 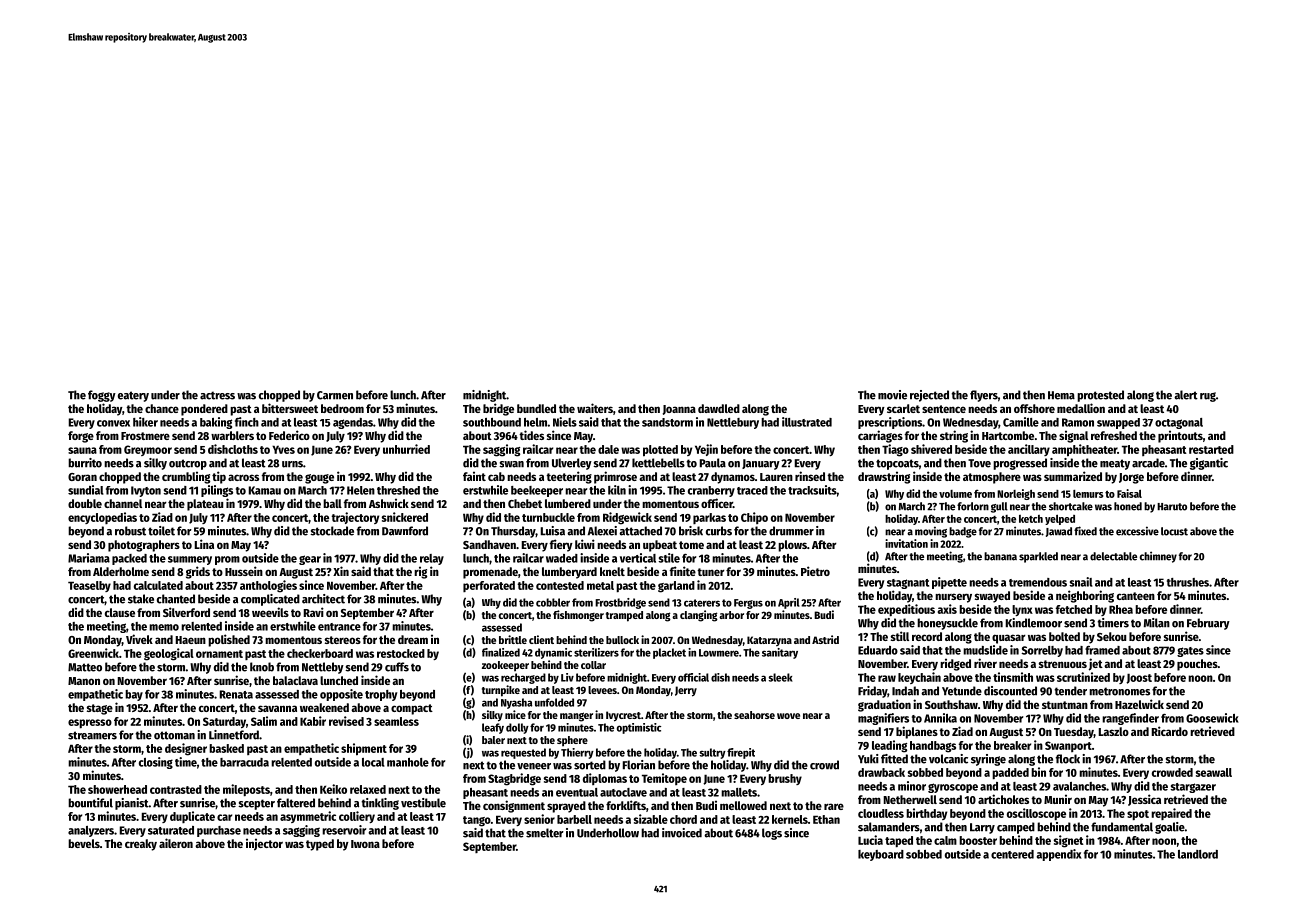 What do you see at coordinates (145, 436) in the screenshot?
I see `Frostmere` at bounding box center [145, 436].
